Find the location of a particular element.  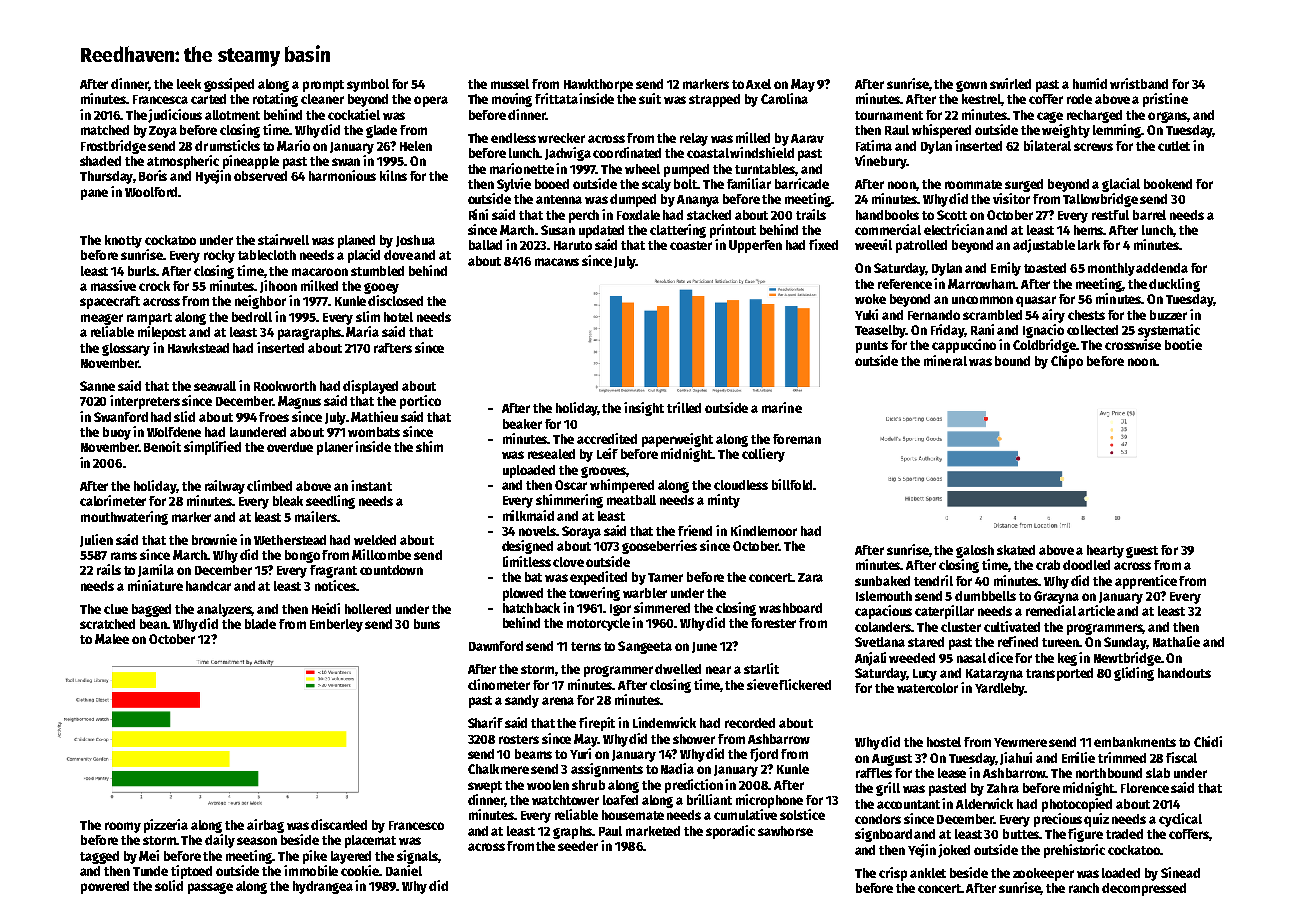

prompt is located at coordinates (323, 86).
